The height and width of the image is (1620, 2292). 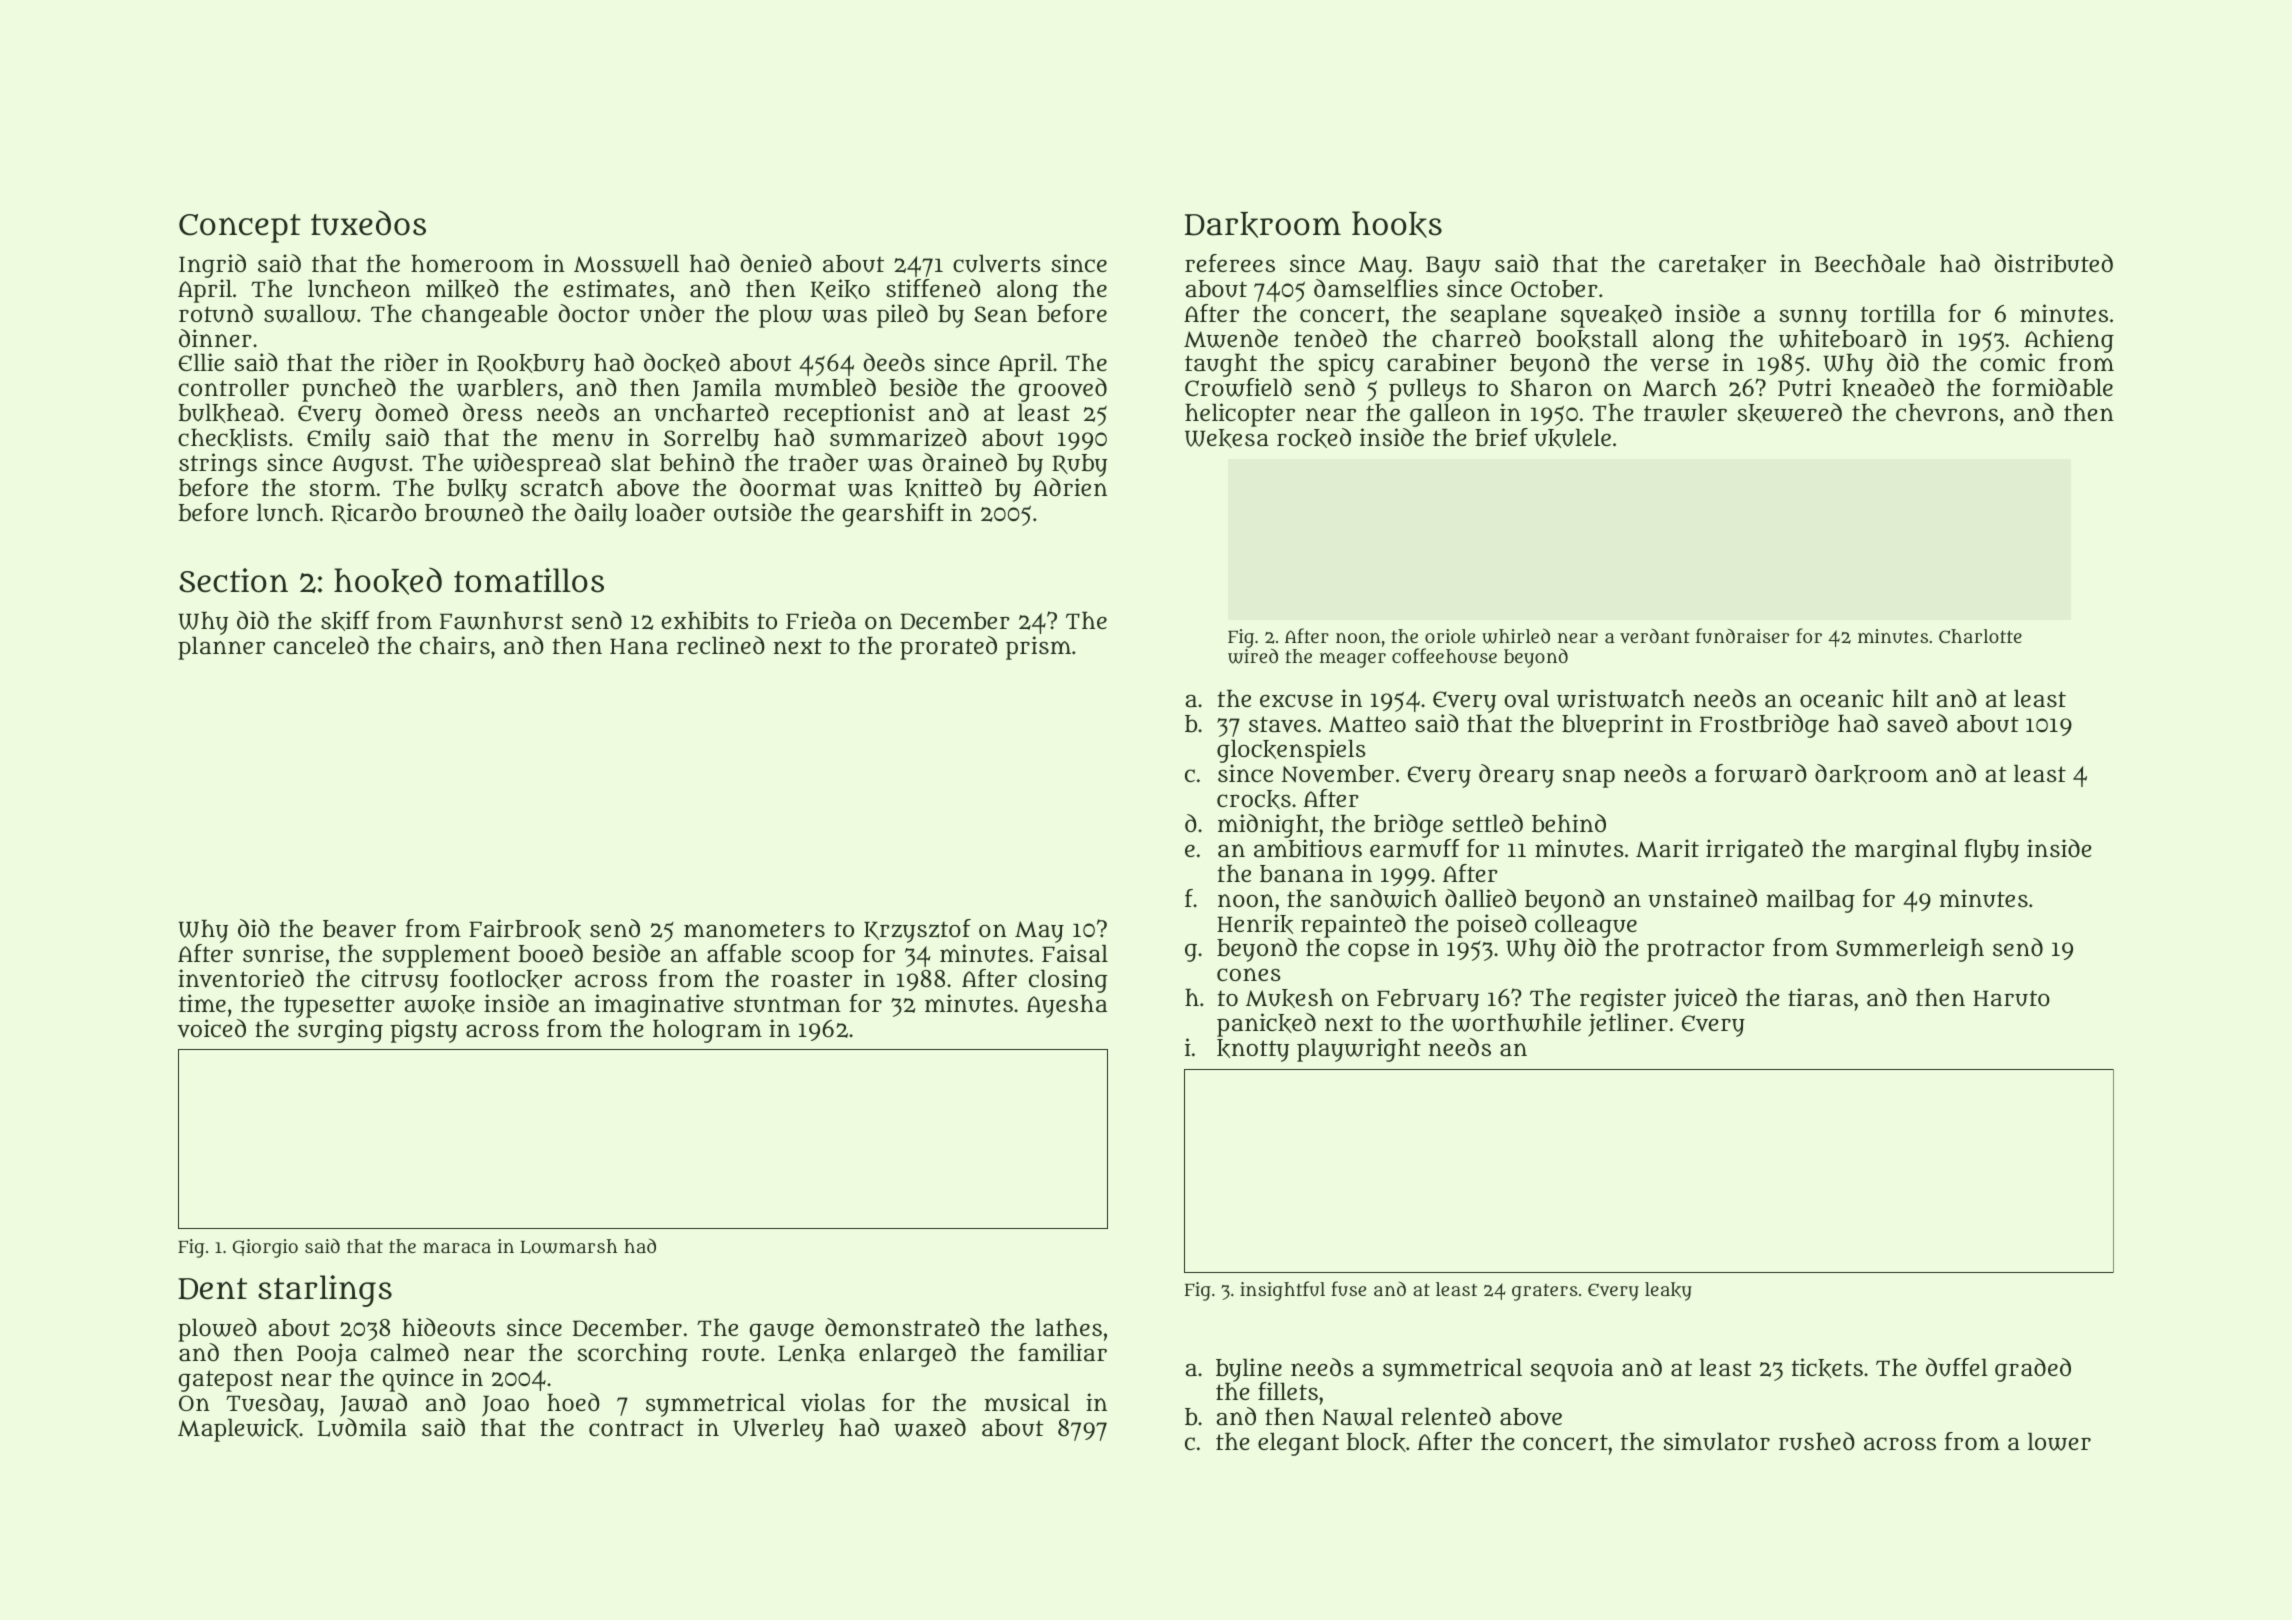 What do you see at coordinates (2053, 387) in the image?
I see `formidable` at bounding box center [2053, 387].
